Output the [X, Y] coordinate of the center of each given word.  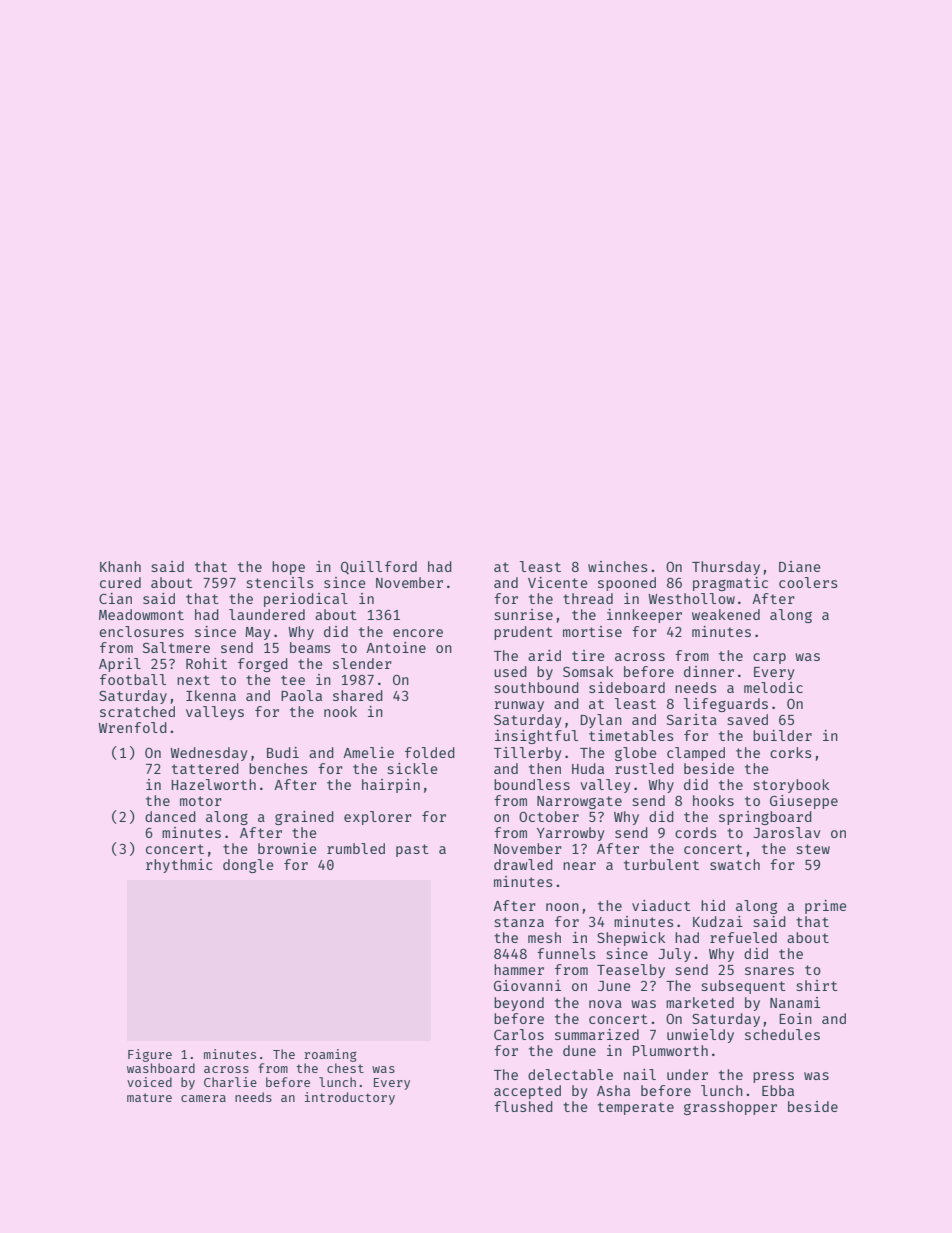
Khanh [120, 566]
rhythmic [179, 866]
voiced [149, 1082]
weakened [726, 614]
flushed [523, 1106]
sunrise [523, 614]
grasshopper [730, 1108]
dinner [709, 671]
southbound [536, 687]
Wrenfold [132, 727]
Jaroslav [787, 832]
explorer [378, 818]
